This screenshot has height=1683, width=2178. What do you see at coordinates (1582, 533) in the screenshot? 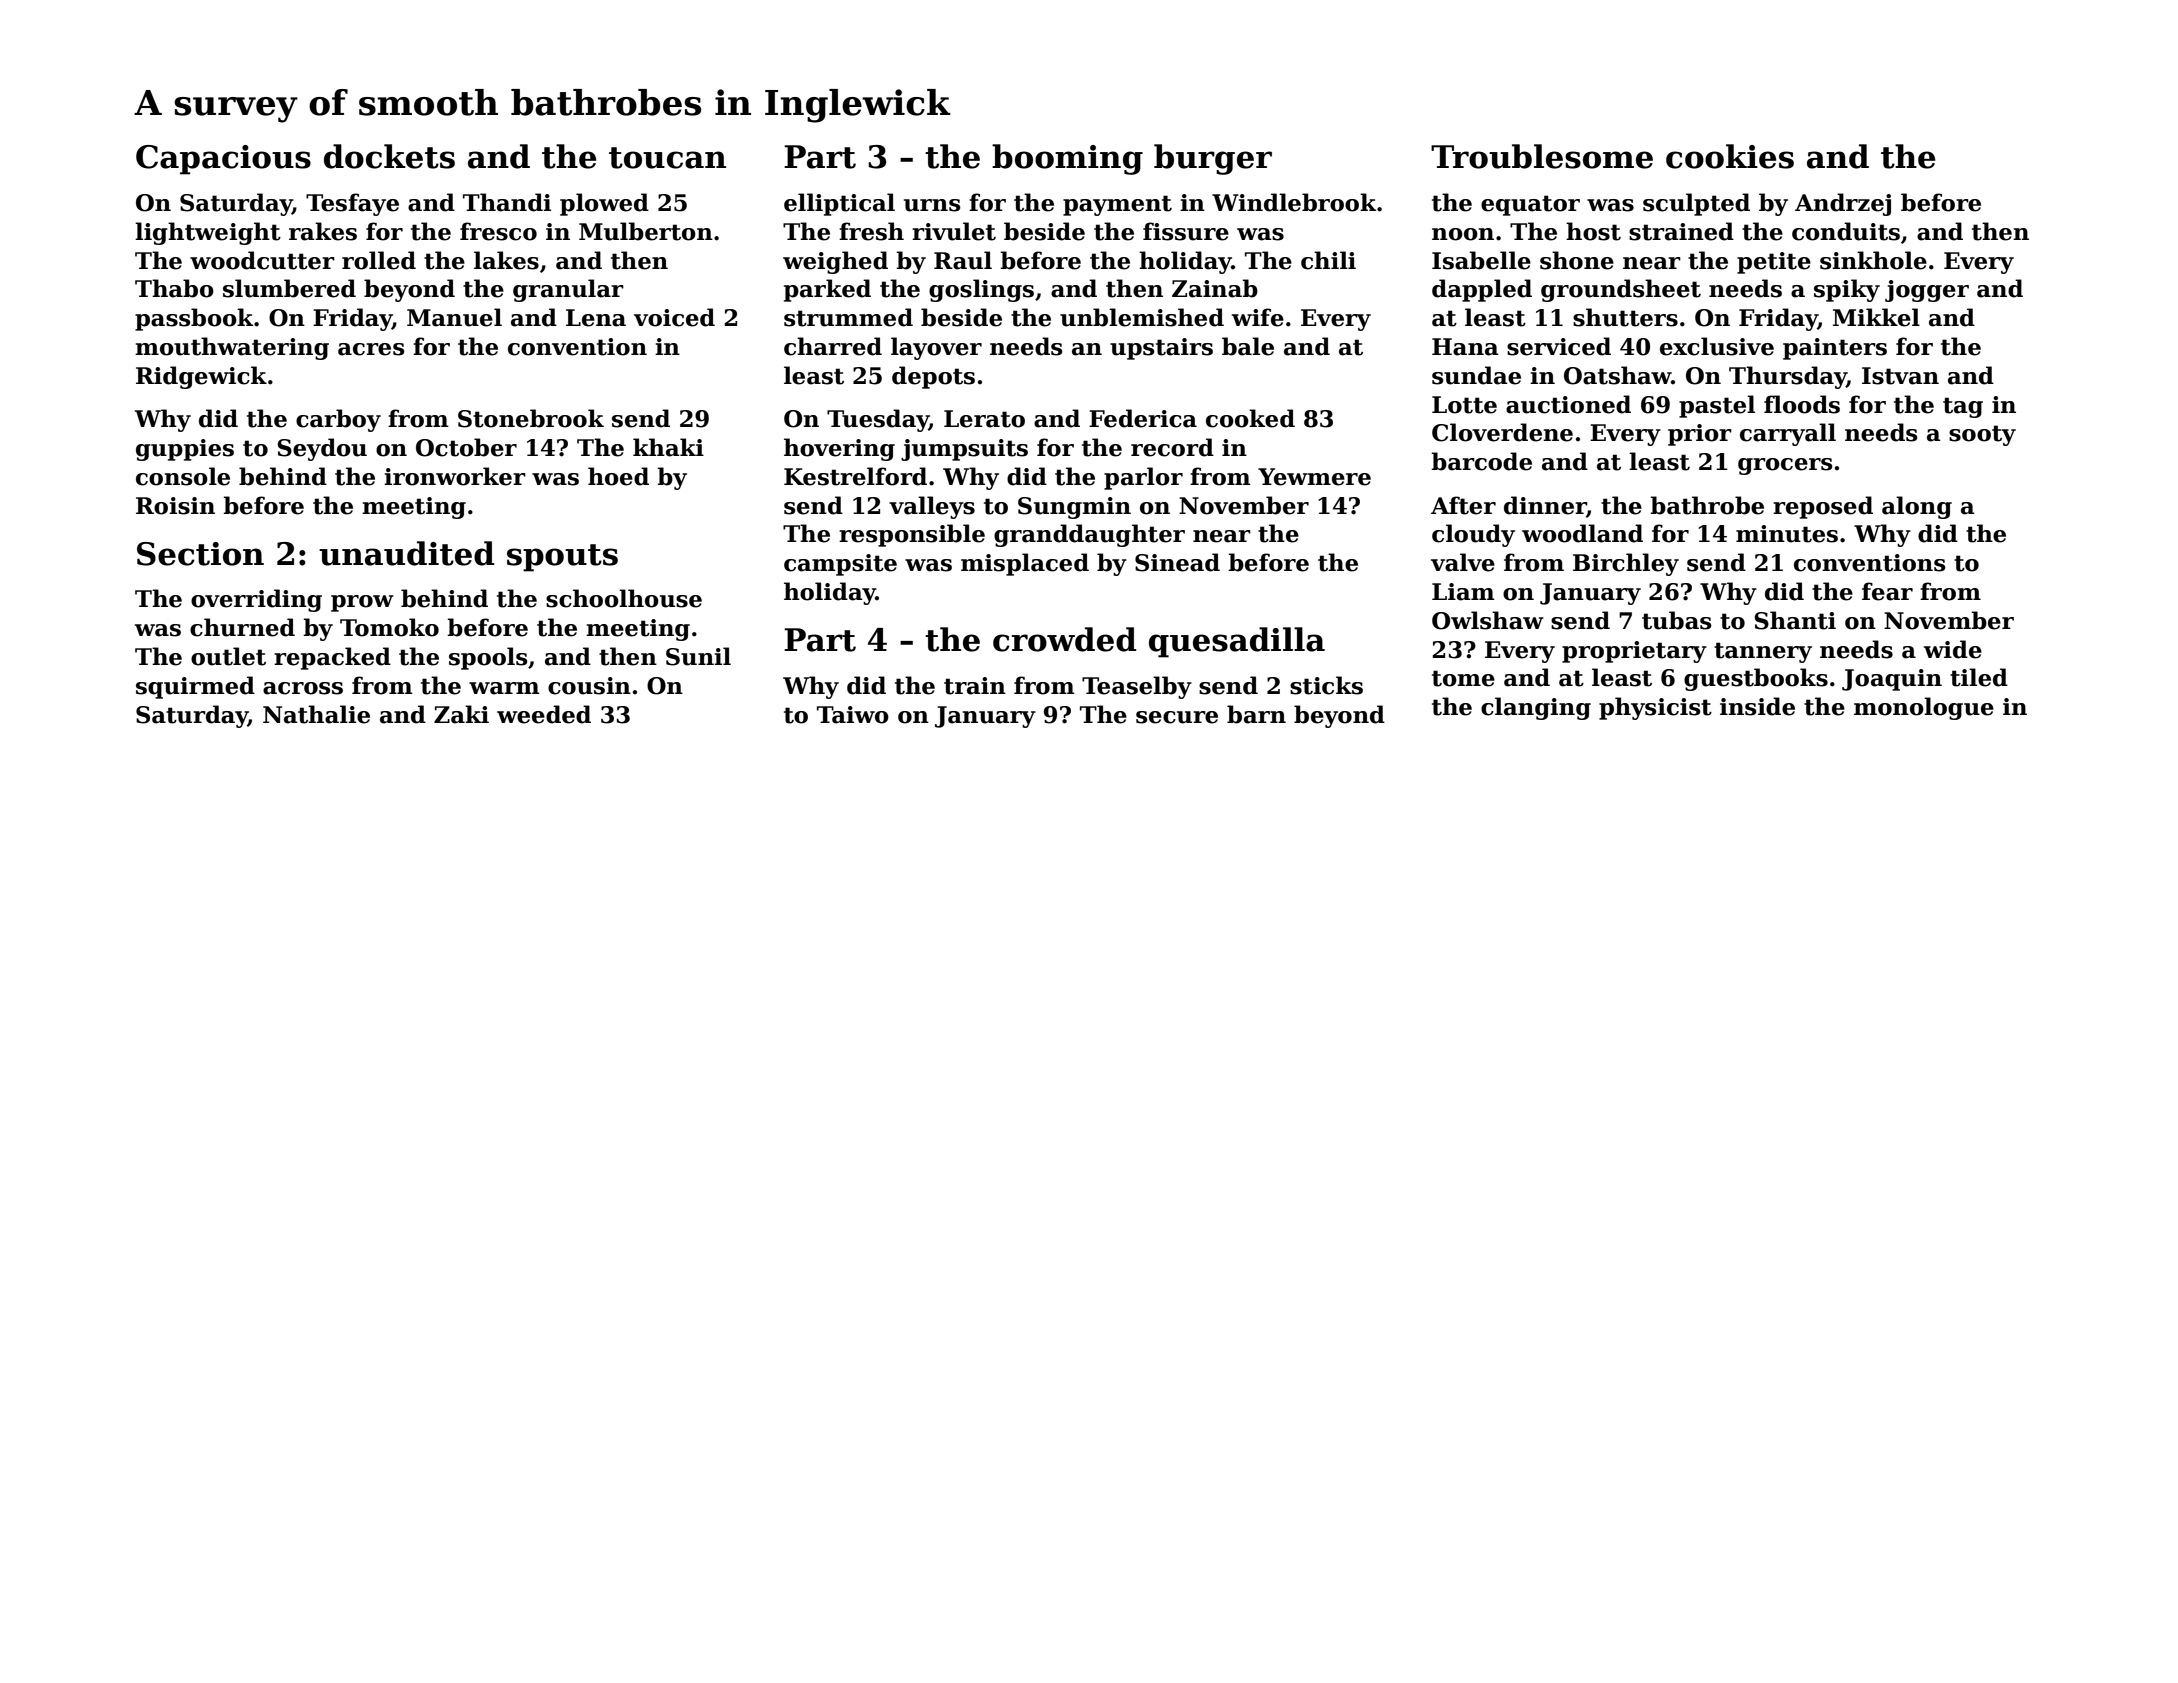
I see `woodland` at bounding box center [1582, 533].
